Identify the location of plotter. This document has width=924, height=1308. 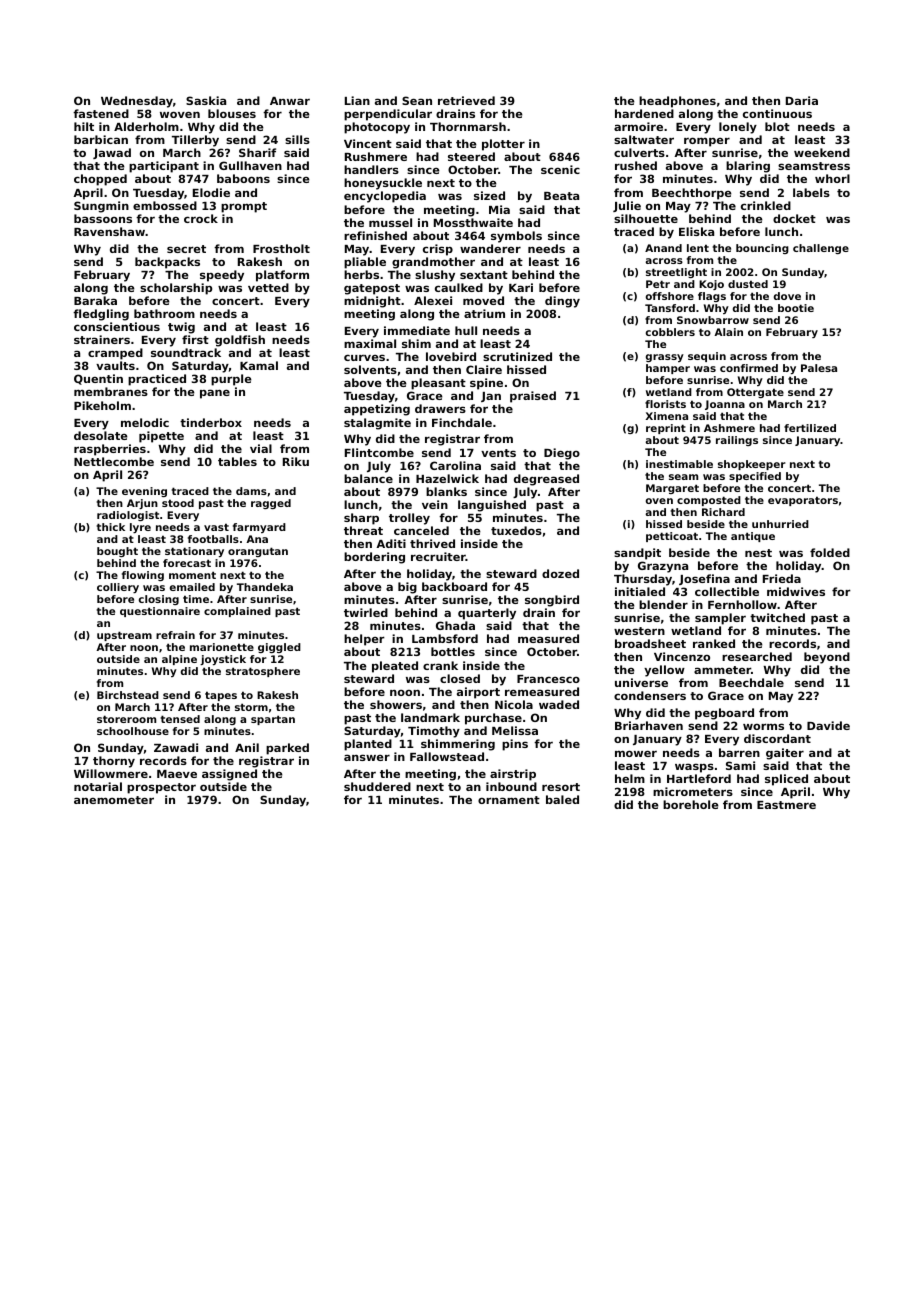
(503, 145).
